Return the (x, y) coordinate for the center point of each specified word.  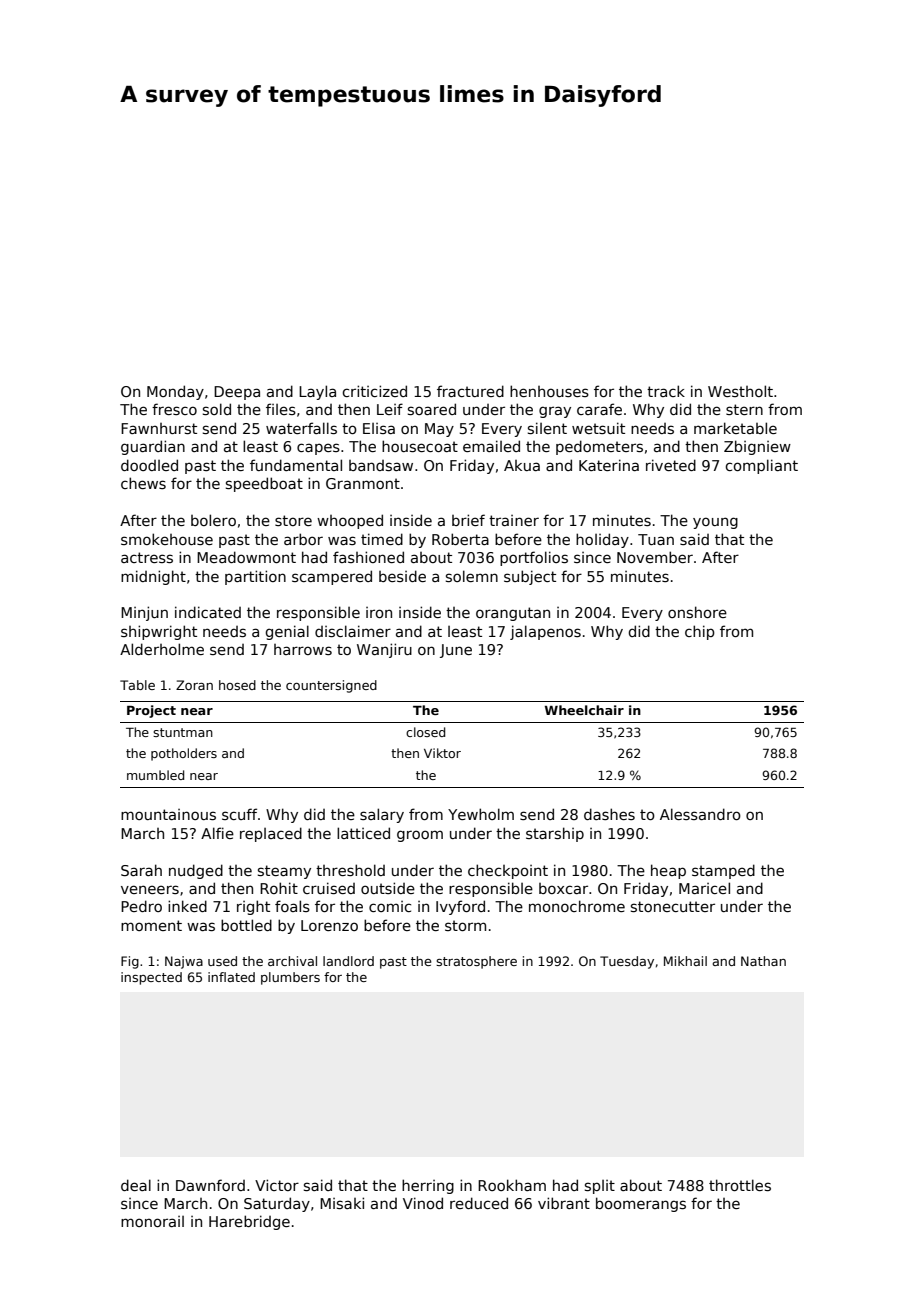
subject (530, 577)
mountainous (168, 814)
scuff (239, 814)
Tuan (656, 539)
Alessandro (700, 814)
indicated (208, 612)
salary (382, 815)
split (600, 1187)
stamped (723, 871)
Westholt (740, 391)
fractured (470, 391)
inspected (151, 978)
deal (136, 1185)
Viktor (442, 753)
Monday (175, 392)
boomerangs (641, 1204)
